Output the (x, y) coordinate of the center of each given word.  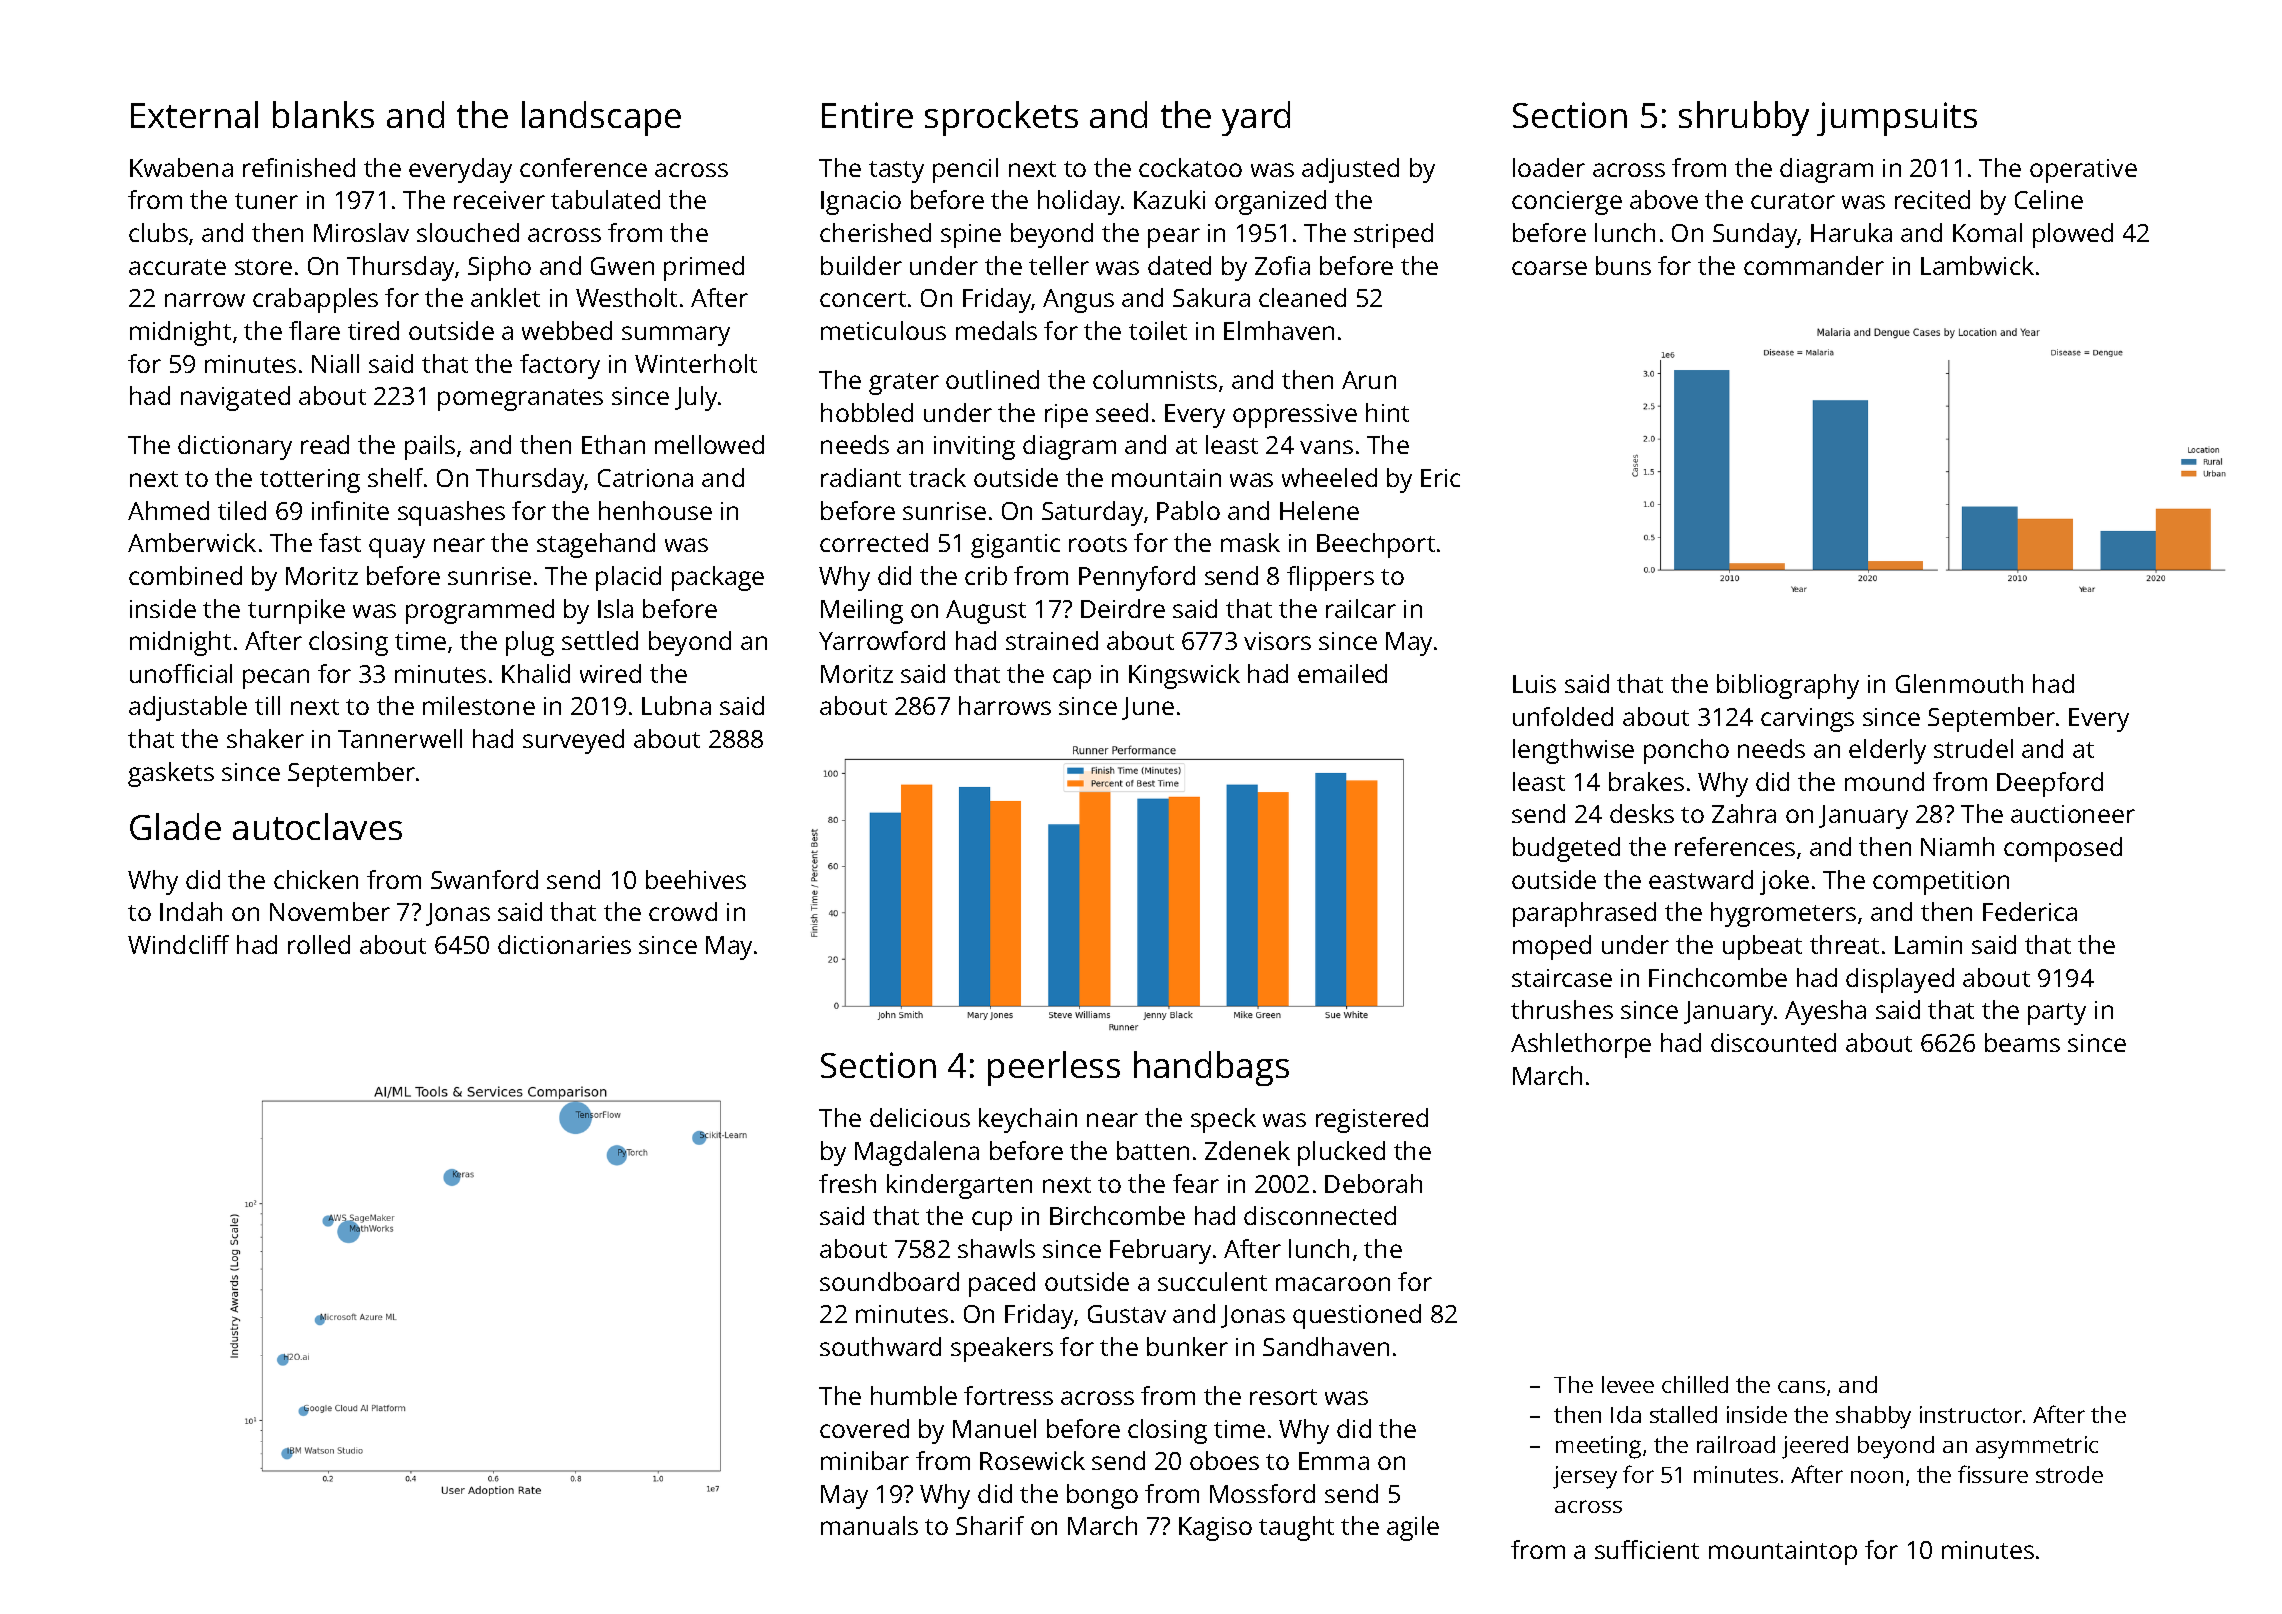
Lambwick (1977, 265)
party (2057, 1014)
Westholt (626, 297)
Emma (1334, 1461)
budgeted (1566, 849)
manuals (869, 1525)
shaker (265, 738)
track (937, 477)
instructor (1971, 1414)
